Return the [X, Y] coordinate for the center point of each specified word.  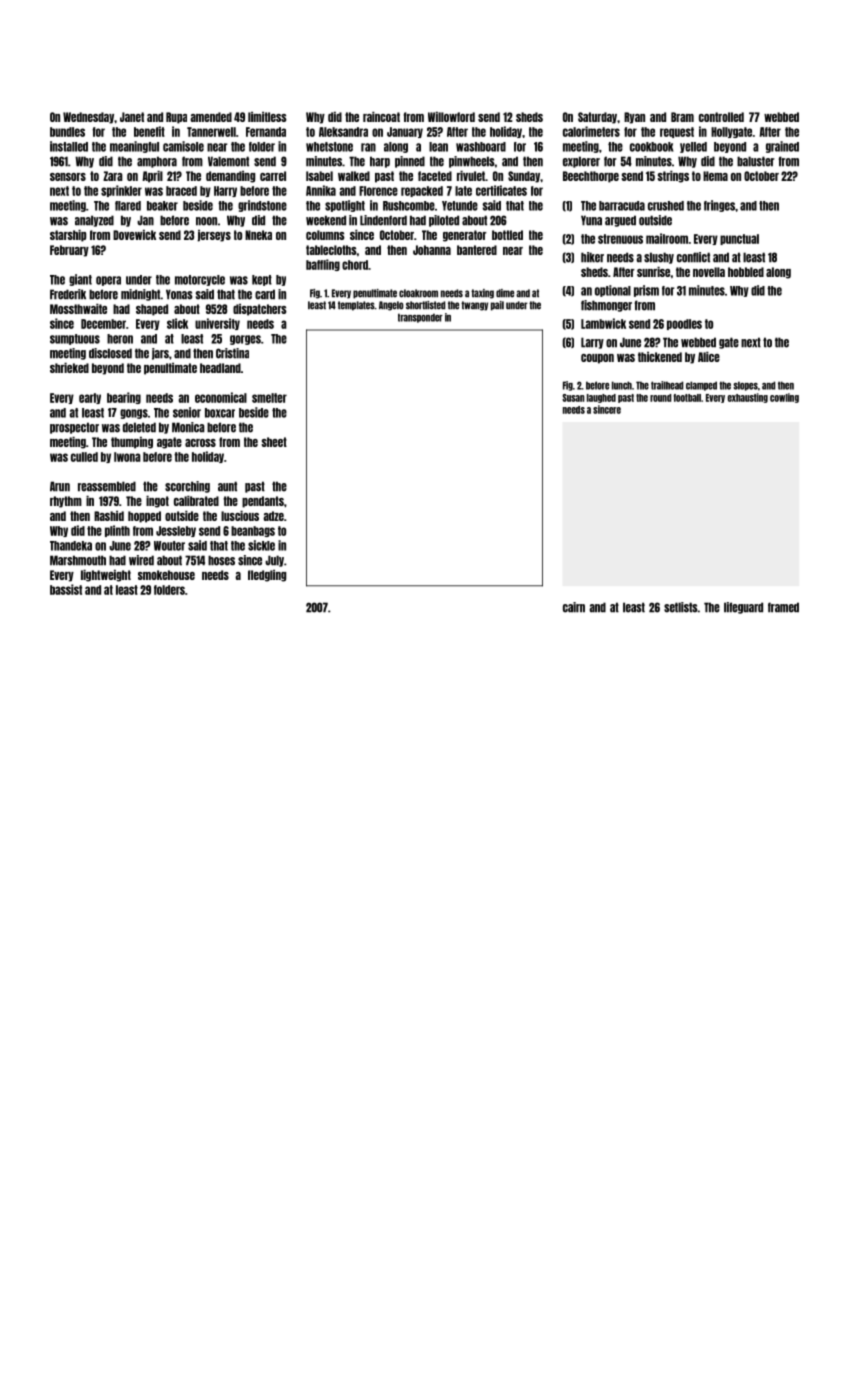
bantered [477, 250]
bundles [67, 132]
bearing [124, 398]
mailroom [667, 238]
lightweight [106, 575]
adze [273, 516]
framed [783, 607]
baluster [756, 161]
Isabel [319, 176]
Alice [709, 356]
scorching [187, 487]
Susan [573, 398]
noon [206, 221]
